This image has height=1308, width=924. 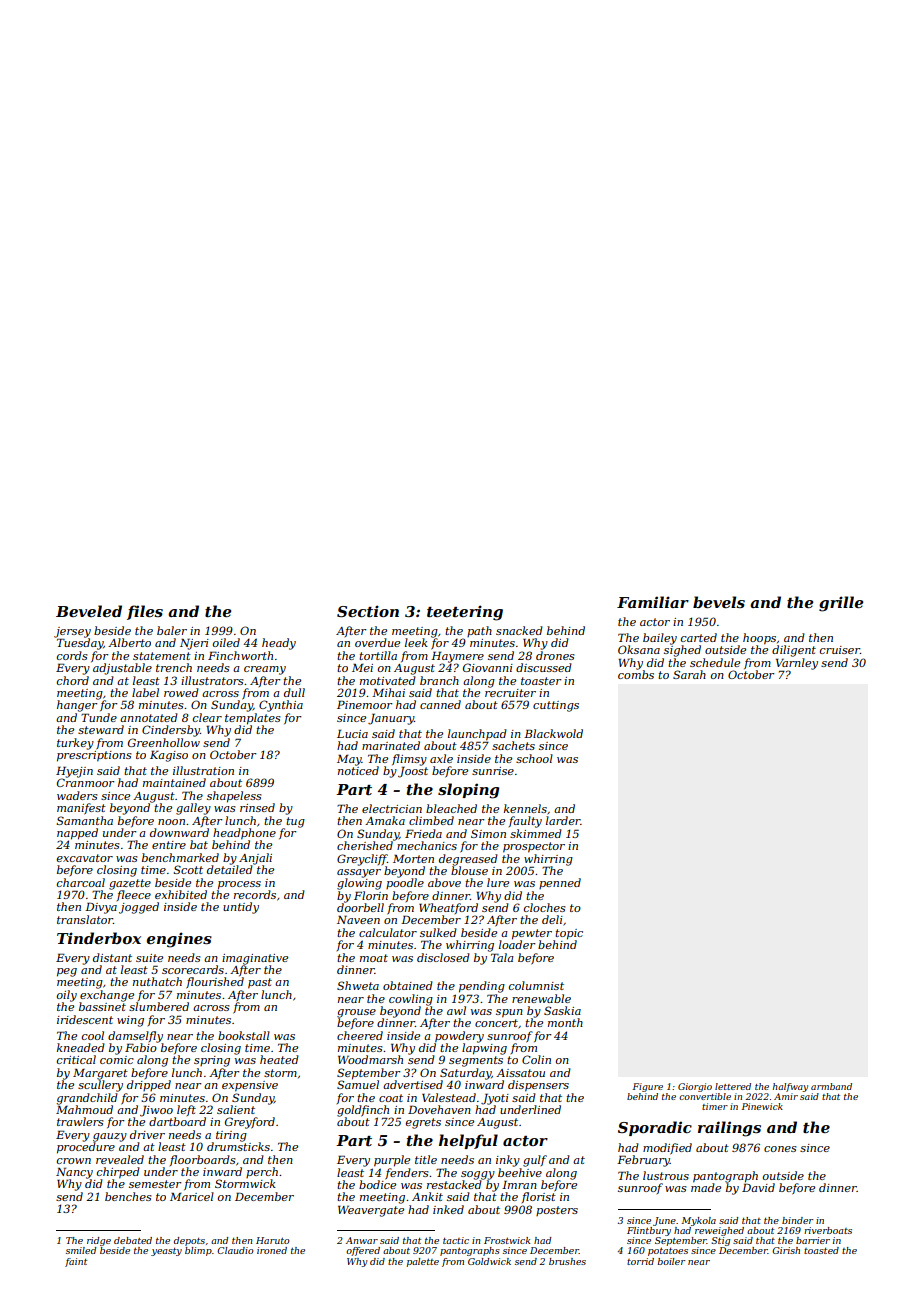 What do you see at coordinates (797, 664) in the image?
I see `Varnley` at bounding box center [797, 664].
